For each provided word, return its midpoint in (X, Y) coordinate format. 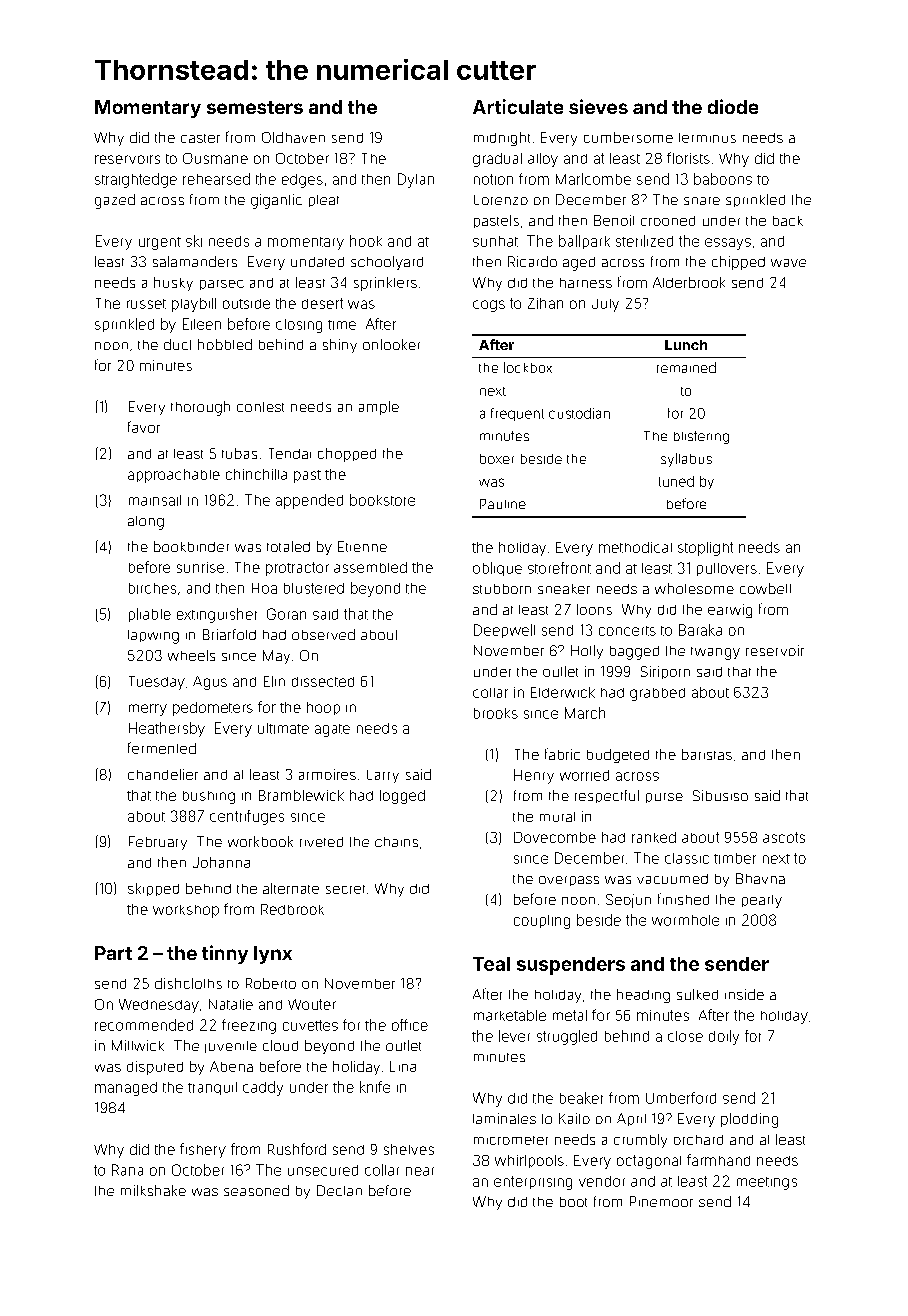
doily (724, 1037)
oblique (497, 569)
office (410, 1025)
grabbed (657, 694)
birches (152, 588)
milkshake (153, 1190)
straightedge (136, 180)
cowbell (765, 588)
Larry (383, 776)
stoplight (705, 549)
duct (177, 344)
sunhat (495, 241)
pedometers (213, 709)
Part (113, 953)
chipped (738, 263)
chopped (347, 455)
